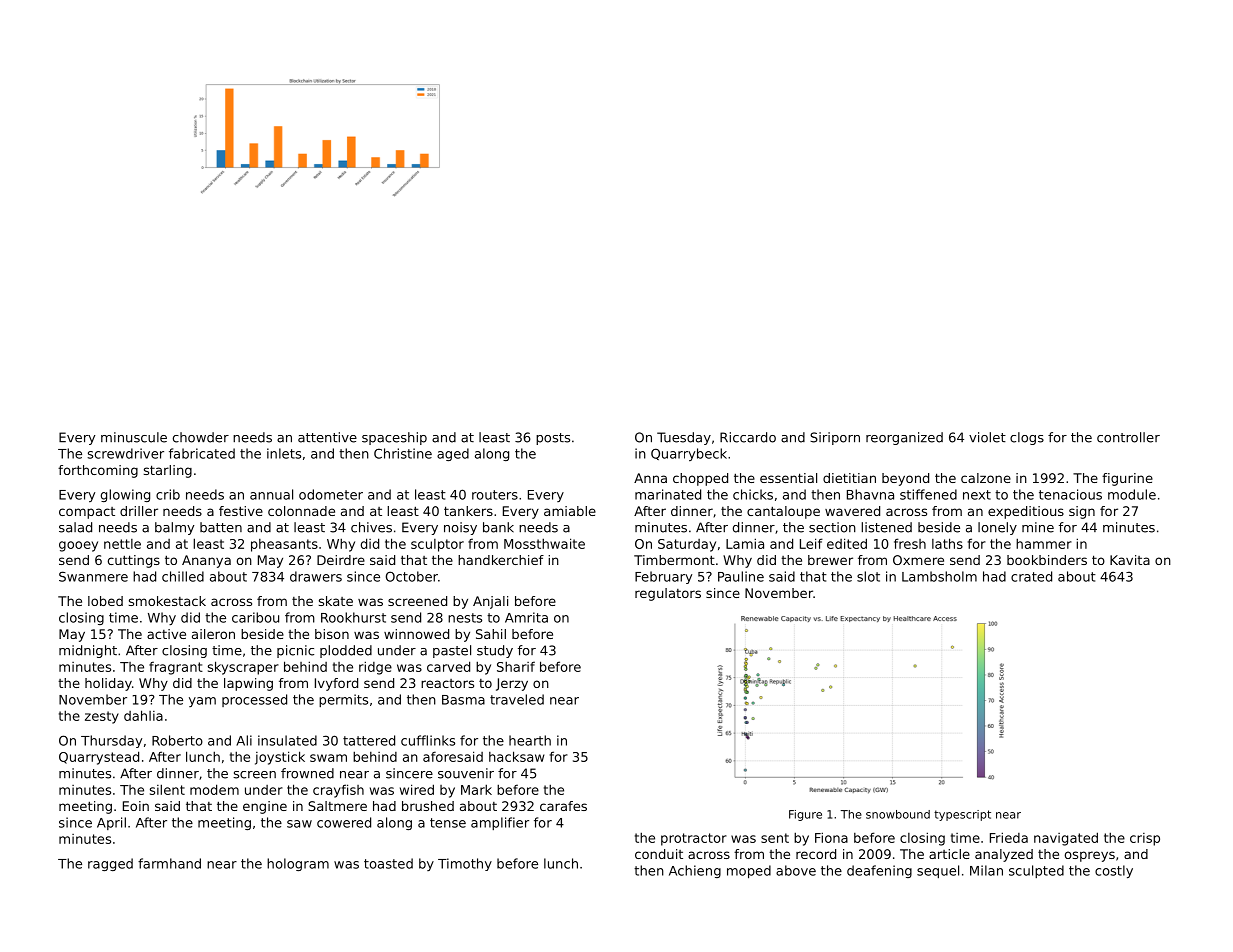 The height and width of the image is (952, 1233). What do you see at coordinates (1128, 437) in the image?
I see `controller` at bounding box center [1128, 437].
